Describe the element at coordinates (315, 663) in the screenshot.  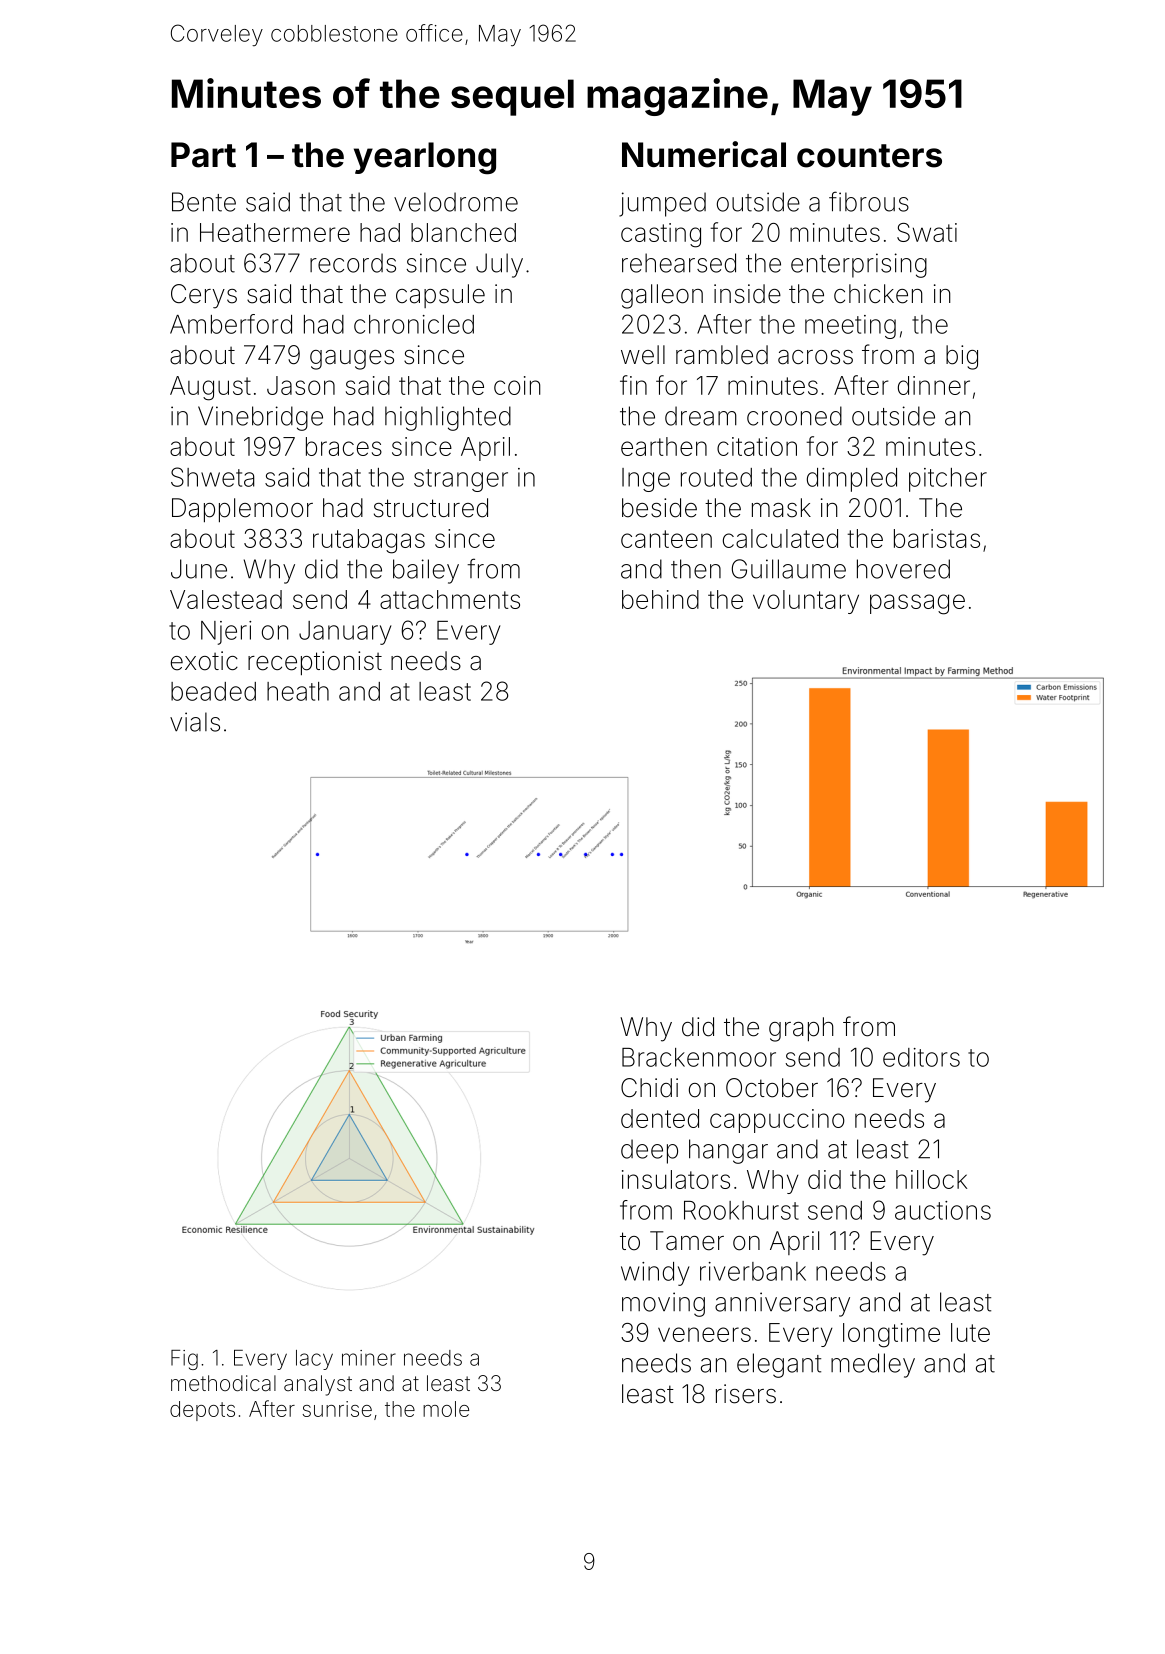
I see `receptionist` at that location.
